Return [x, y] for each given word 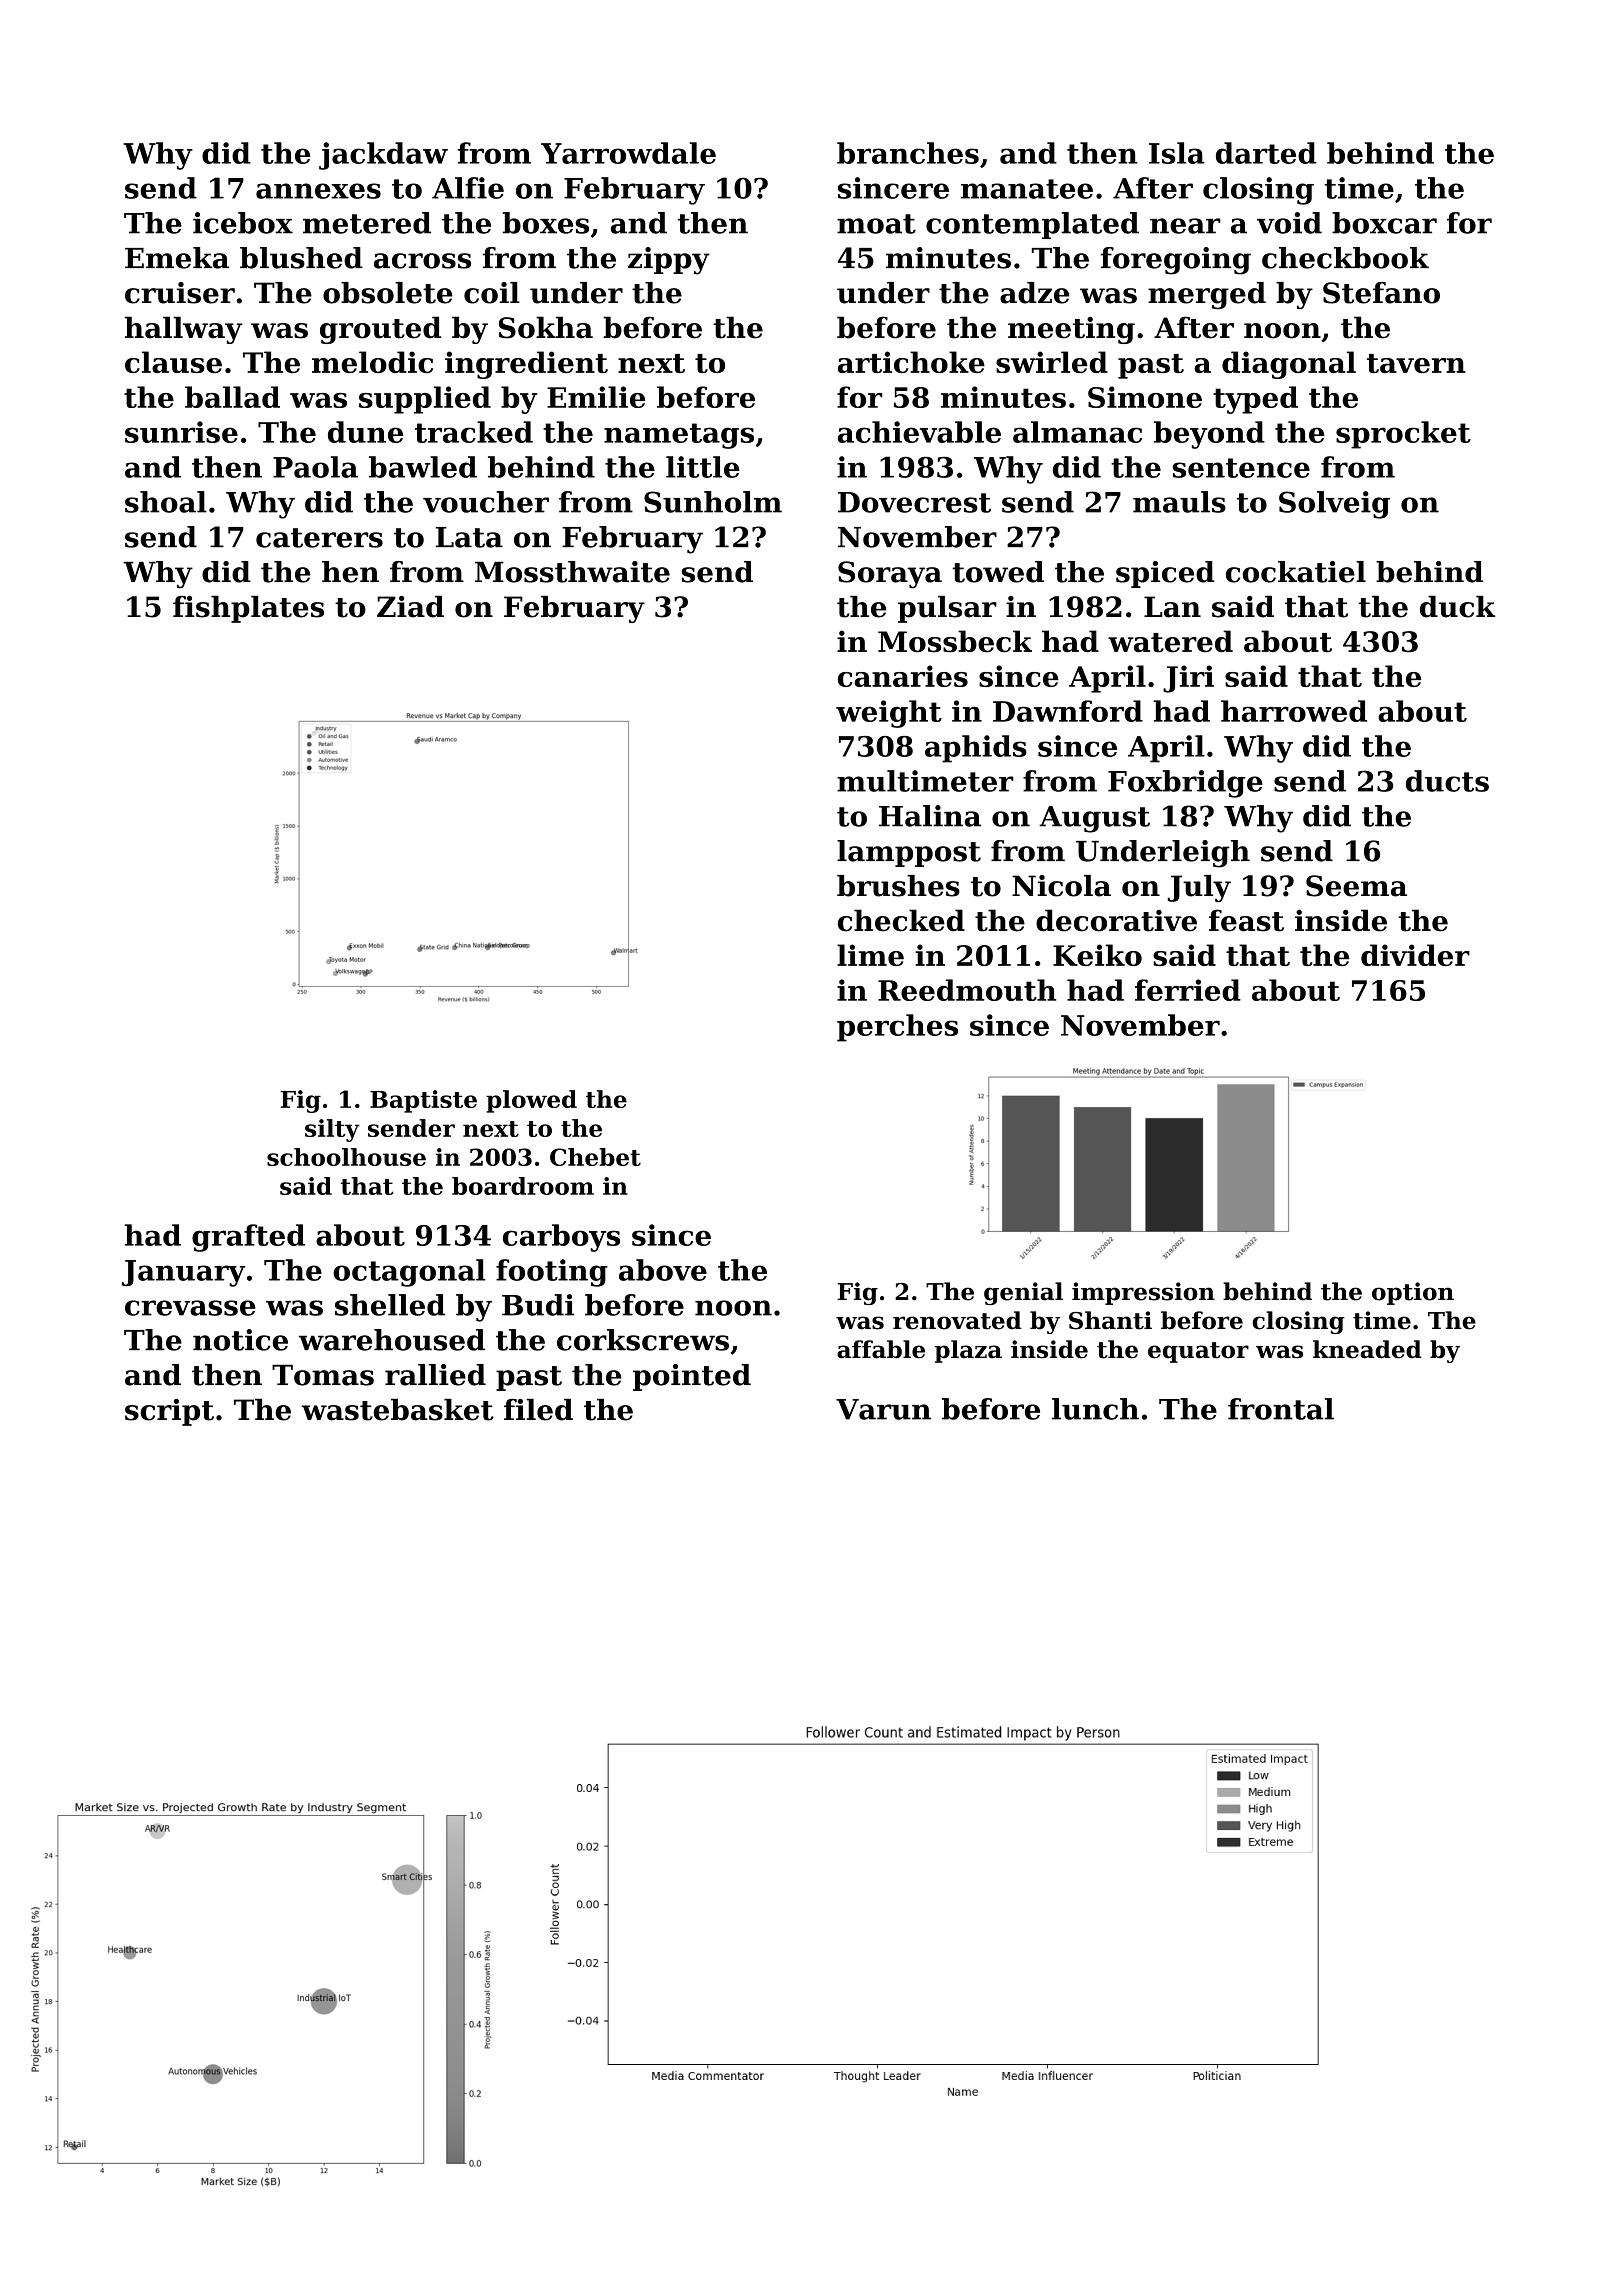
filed [538, 1410]
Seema [1356, 886]
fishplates [248, 609]
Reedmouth [967, 990]
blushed [301, 258]
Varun [883, 1409]
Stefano [1381, 293]
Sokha [546, 327]
